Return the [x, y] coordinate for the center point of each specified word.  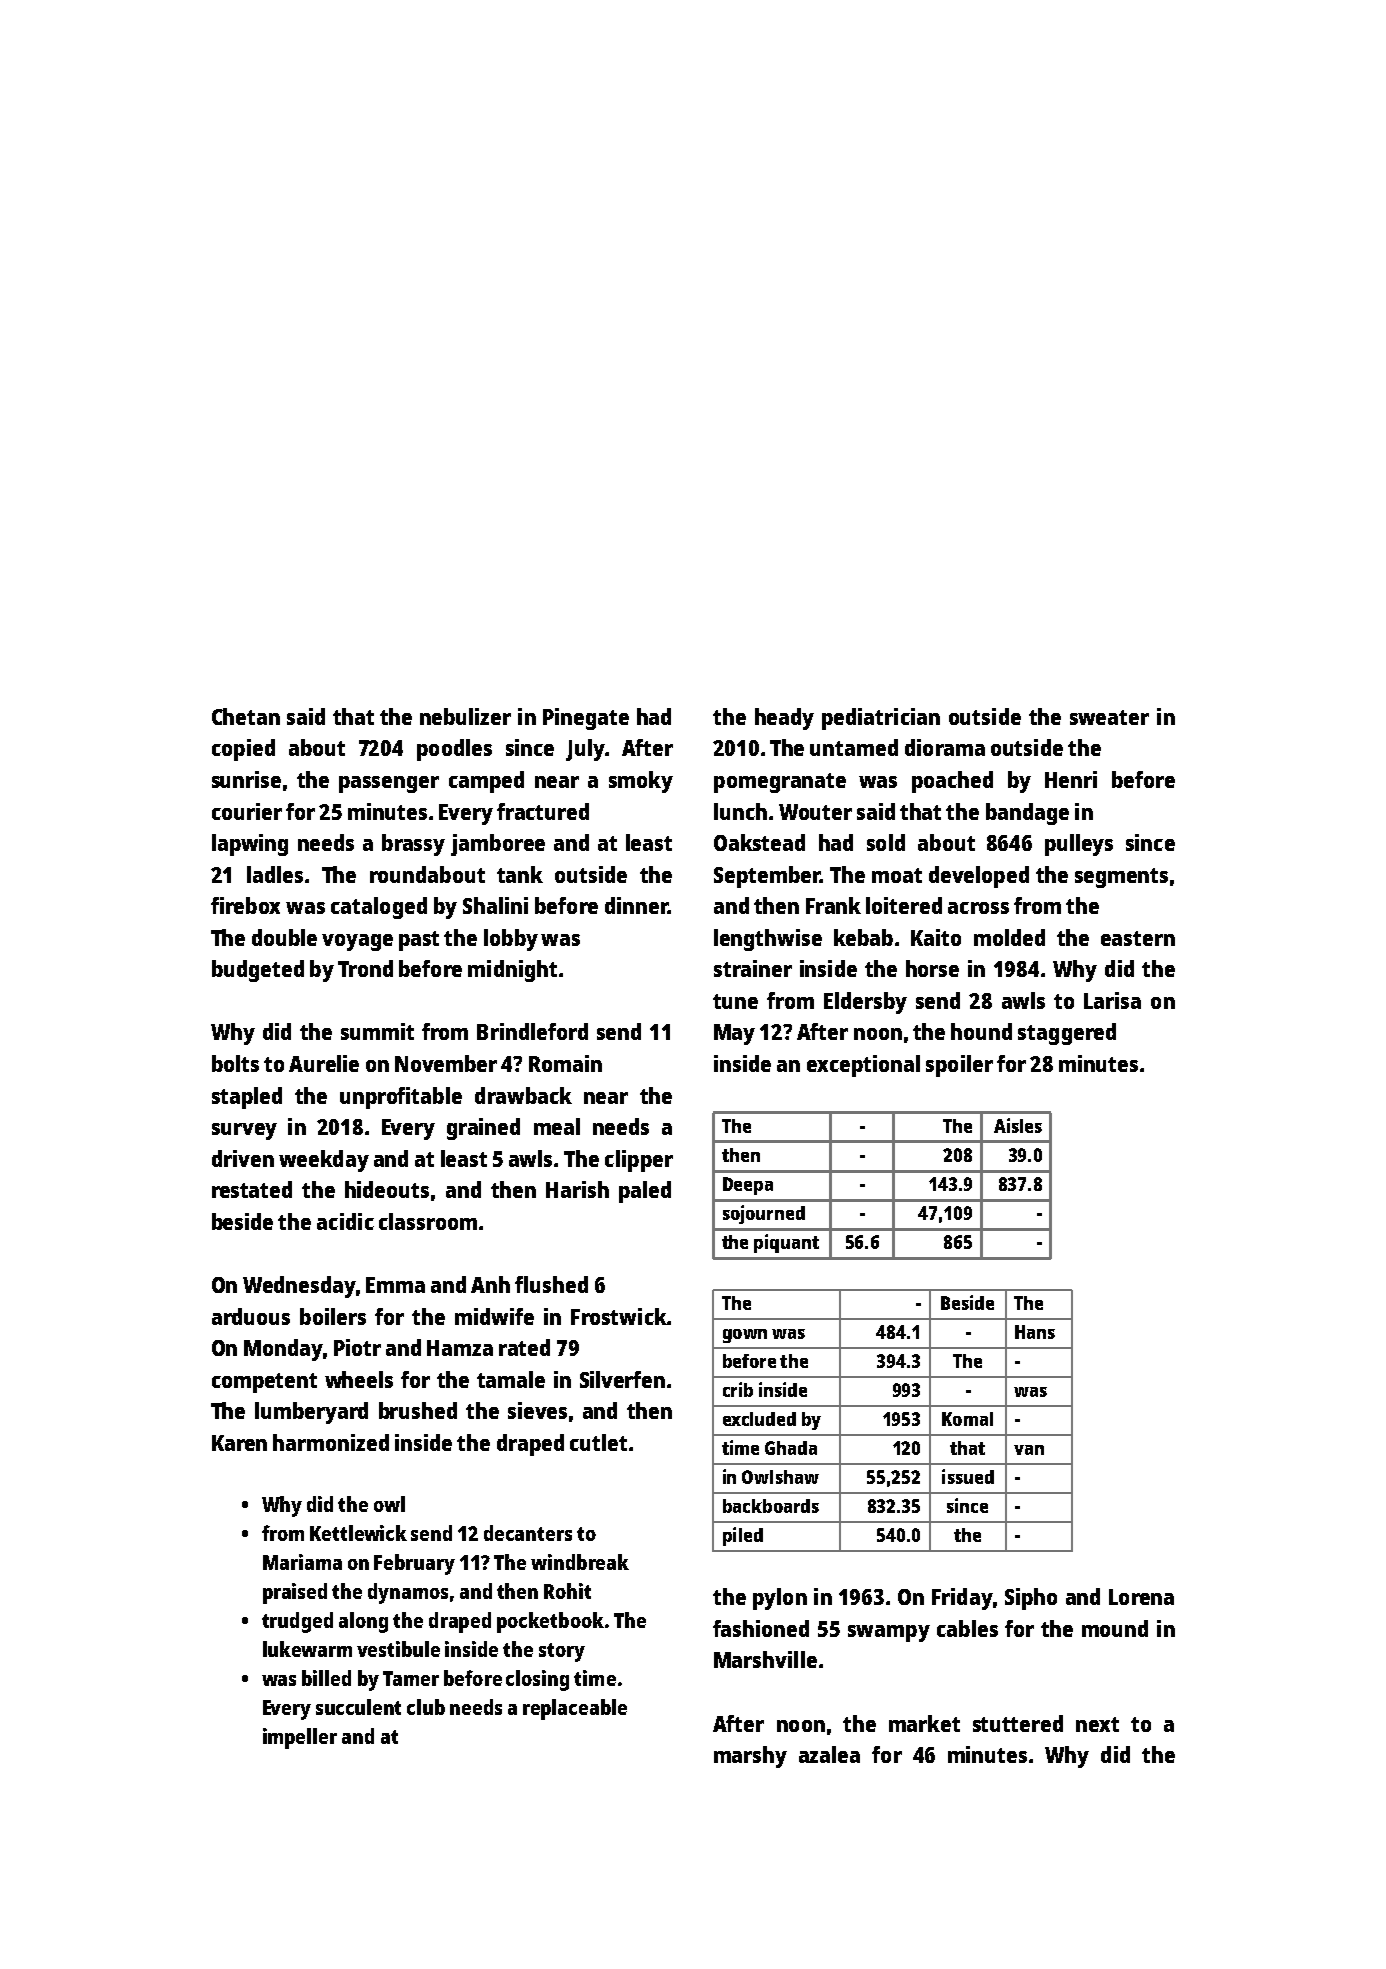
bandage [1027, 814]
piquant [786, 1243]
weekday [324, 1161]
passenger [389, 784]
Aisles [1018, 1125]
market [924, 1723]
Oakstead [759, 842]
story [562, 1652]
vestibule [398, 1649]
